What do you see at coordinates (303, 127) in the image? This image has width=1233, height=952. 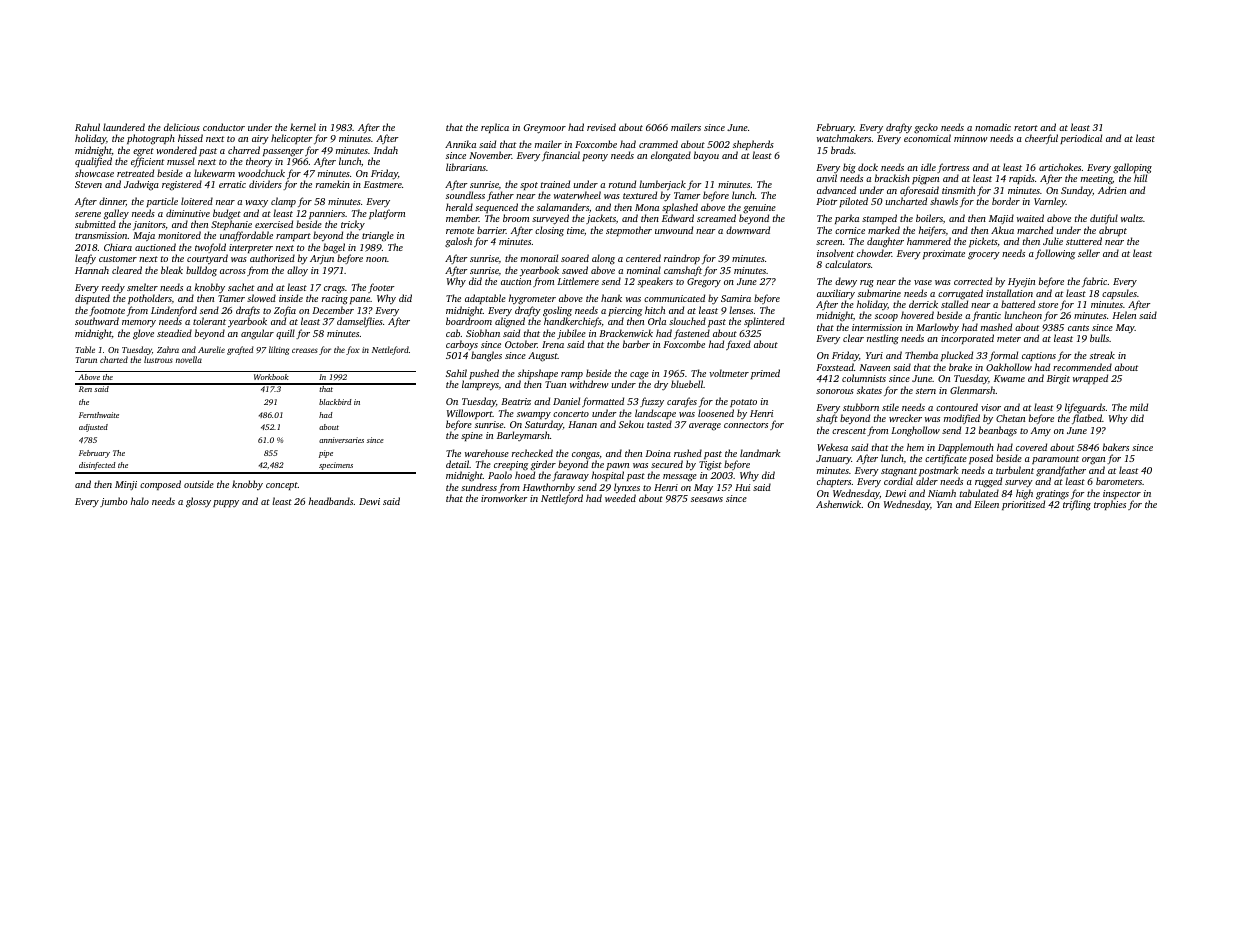 I see `kernel` at bounding box center [303, 127].
